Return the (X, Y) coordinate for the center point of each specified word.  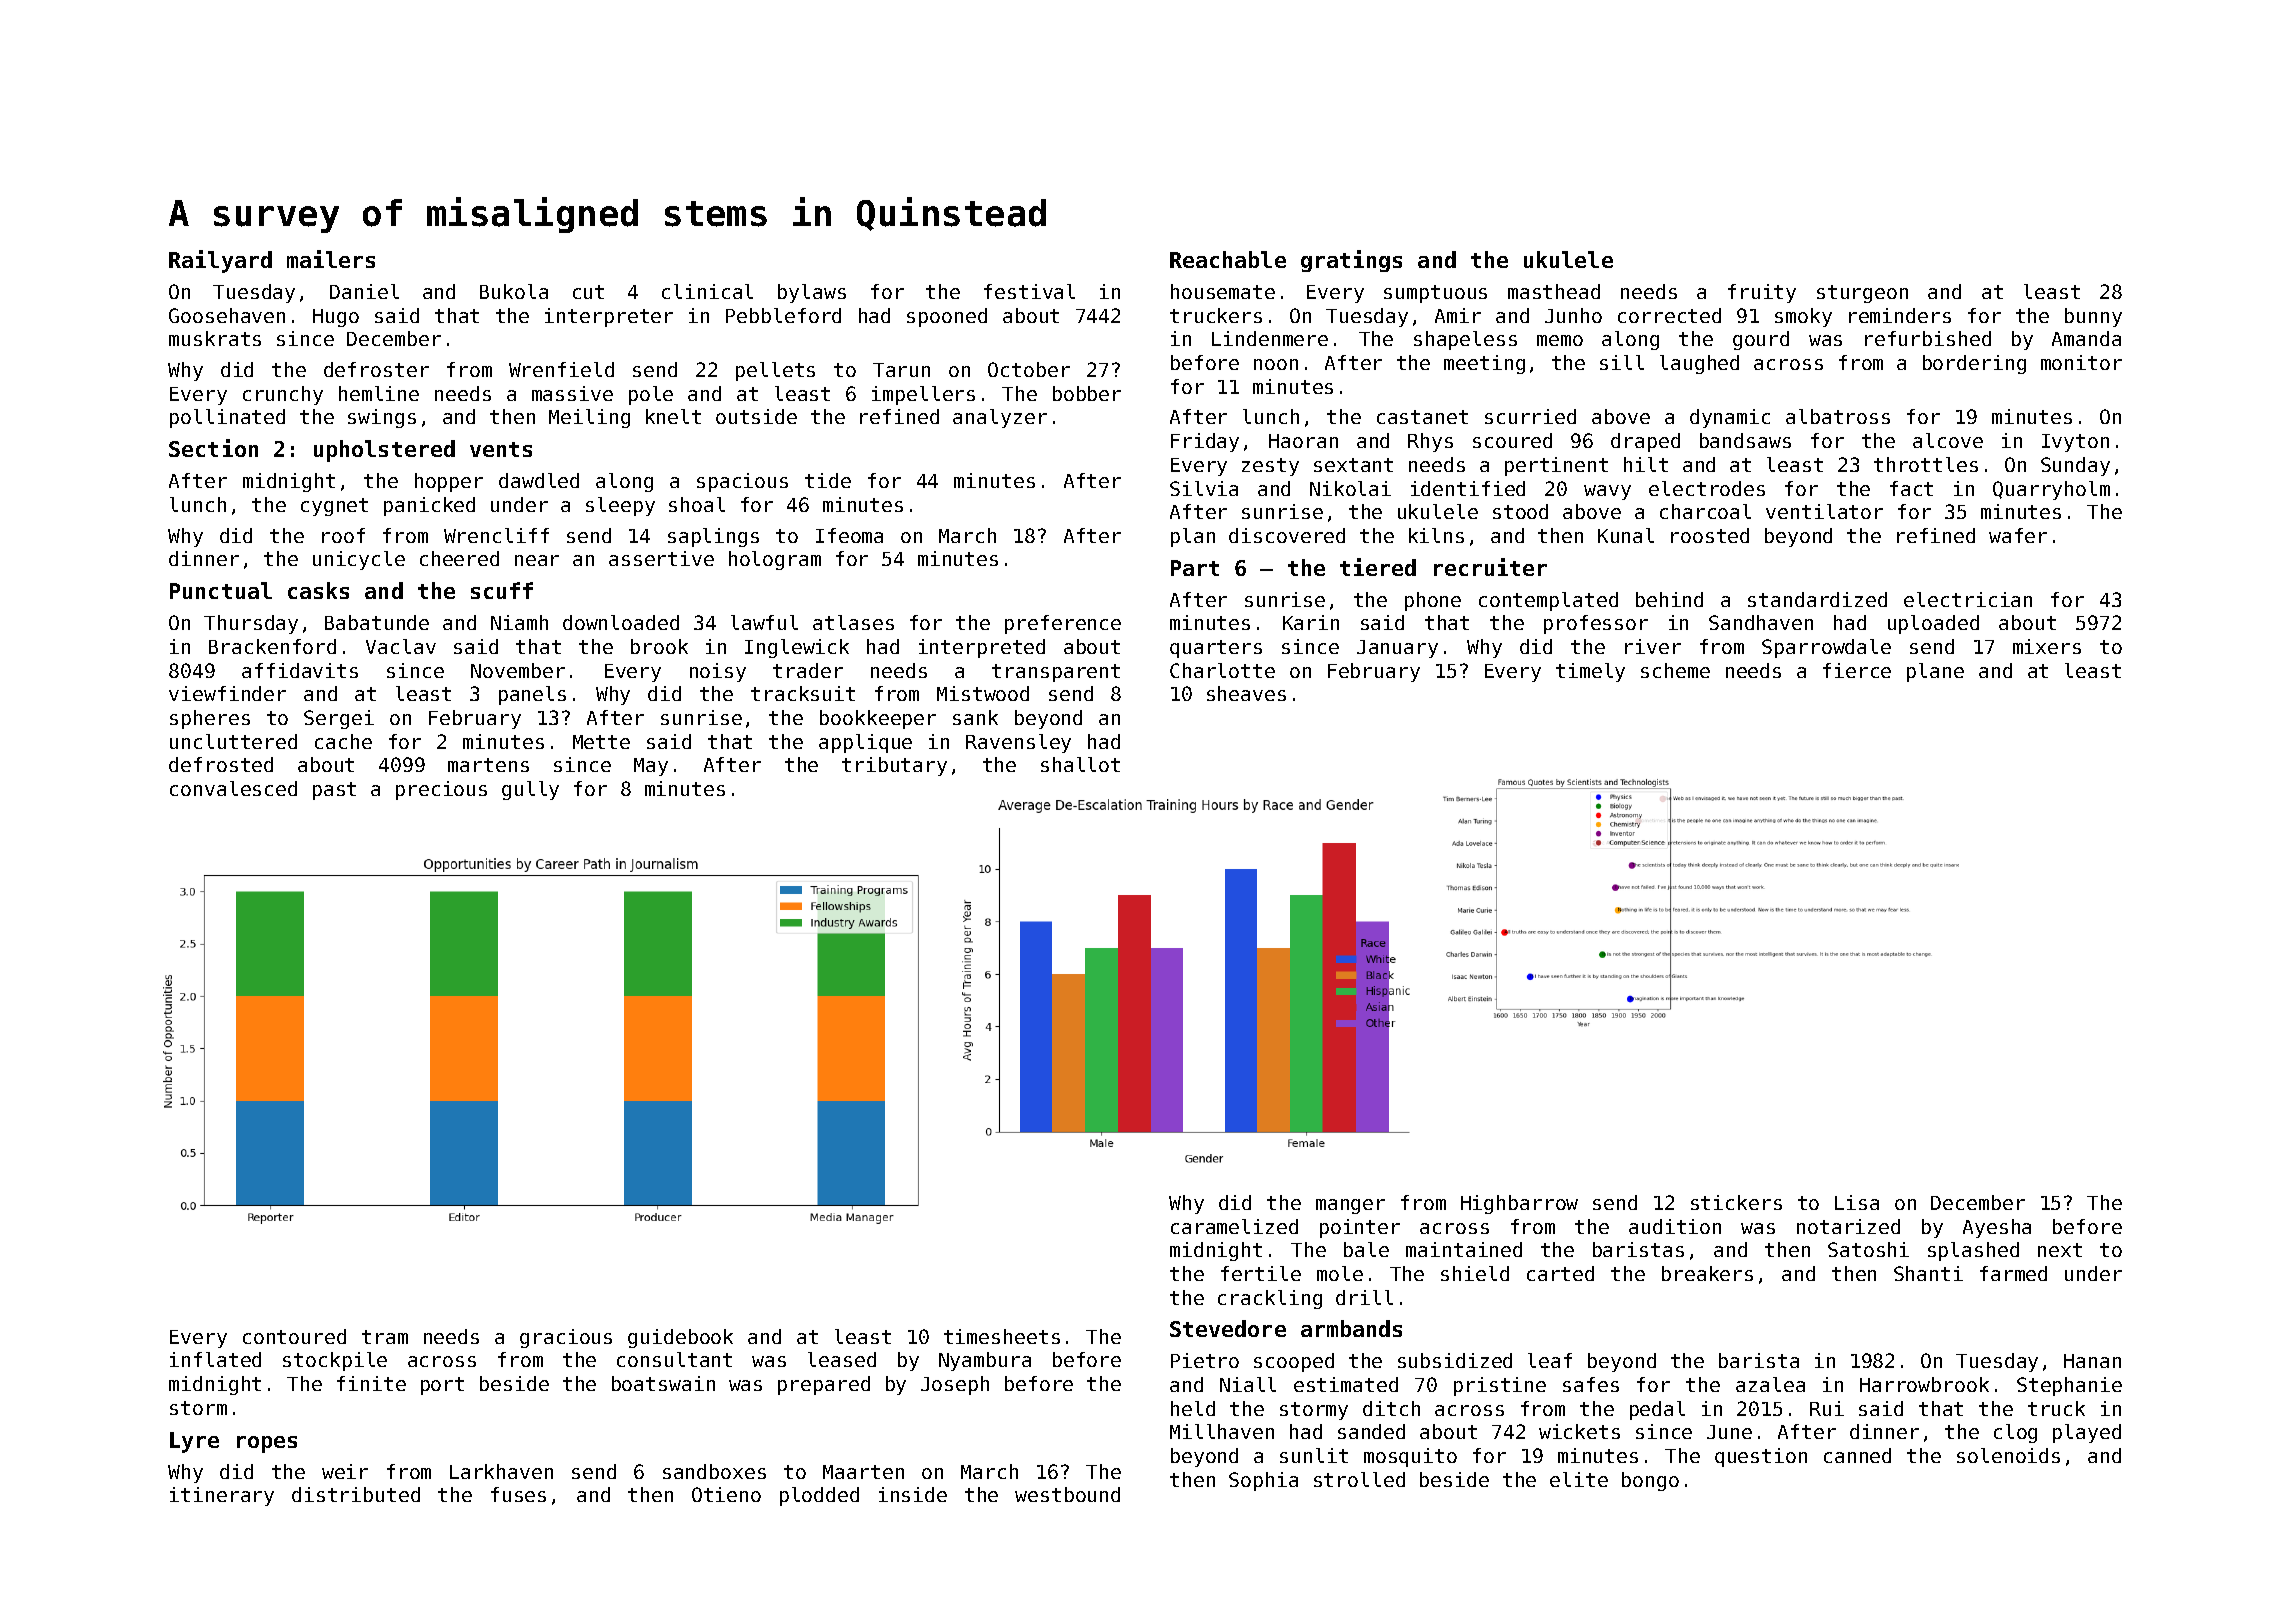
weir (345, 1471)
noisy (718, 672)
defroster (376, 369)
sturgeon (1862, 294)
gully (530, 790)
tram (385, 1337)
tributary (894, 766)
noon (1276, 364)
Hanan (2092, 1361)
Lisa (1857, 1202)
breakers (1707, 1273)
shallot (1080, 764)
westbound (1067, 1494)
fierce (1857, 670)
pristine (1500, 1386)
